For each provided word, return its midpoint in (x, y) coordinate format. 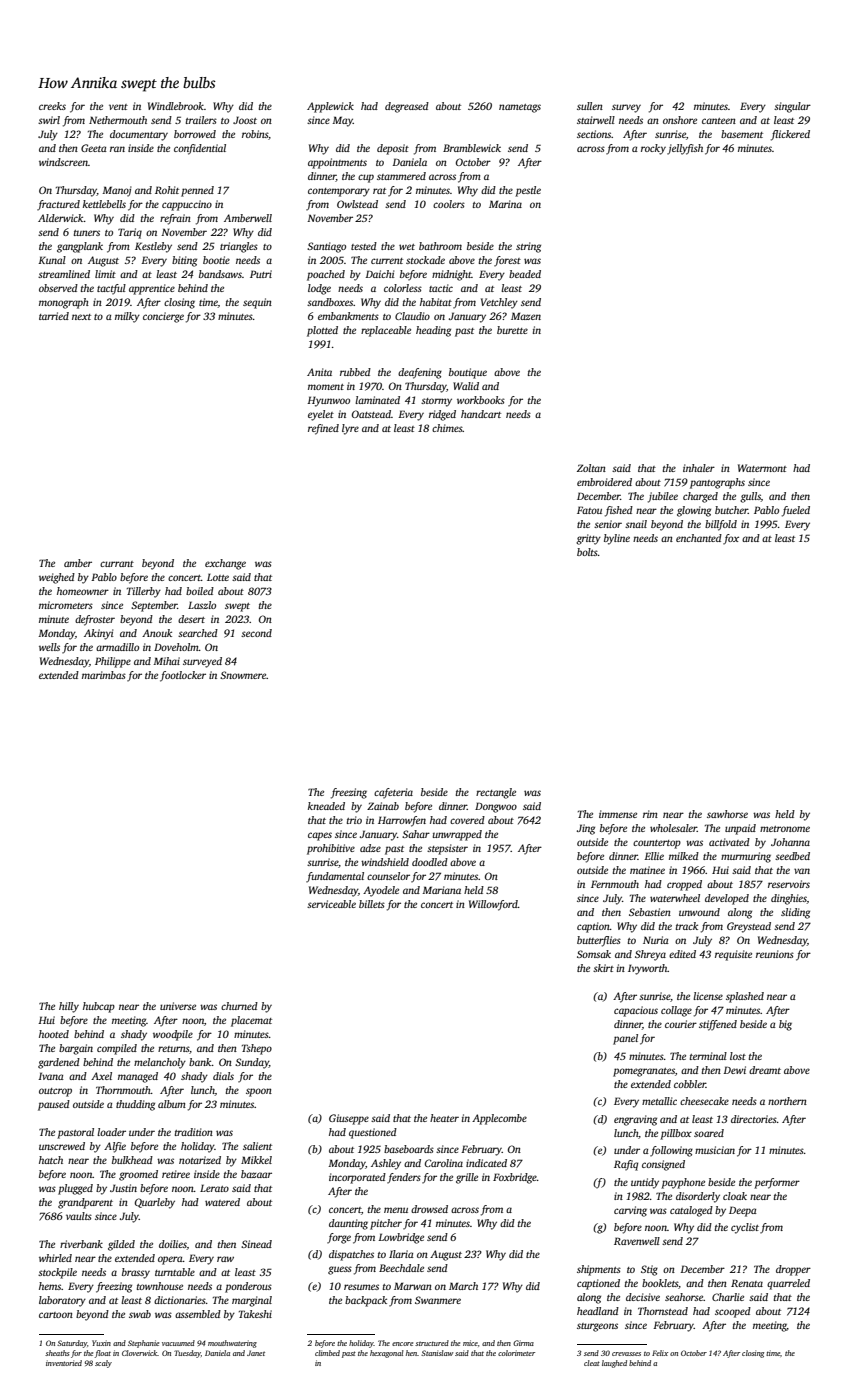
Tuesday (187, 1354)
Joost (245, 120)
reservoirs (789, 884)
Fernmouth (615, 884)
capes (320, 836)
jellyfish (685, 149)
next (81, 317)
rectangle (496, 793)
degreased (407, 107)
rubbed (355, 372)
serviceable (331, 904)
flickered (790, 135)
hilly (69, 1007)
